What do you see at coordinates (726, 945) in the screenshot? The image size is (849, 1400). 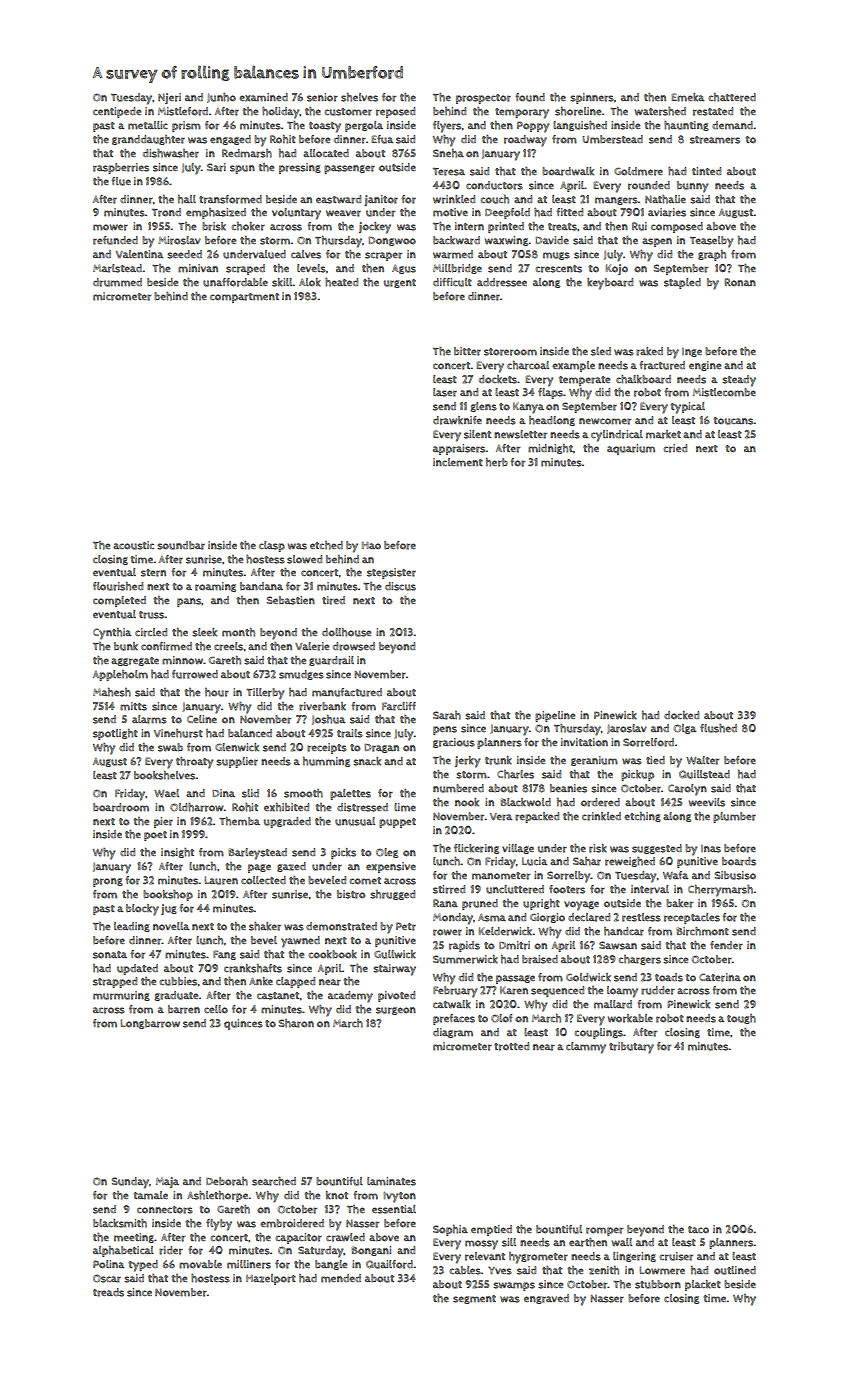 I see `fender` at bounding box center [726, 945].
